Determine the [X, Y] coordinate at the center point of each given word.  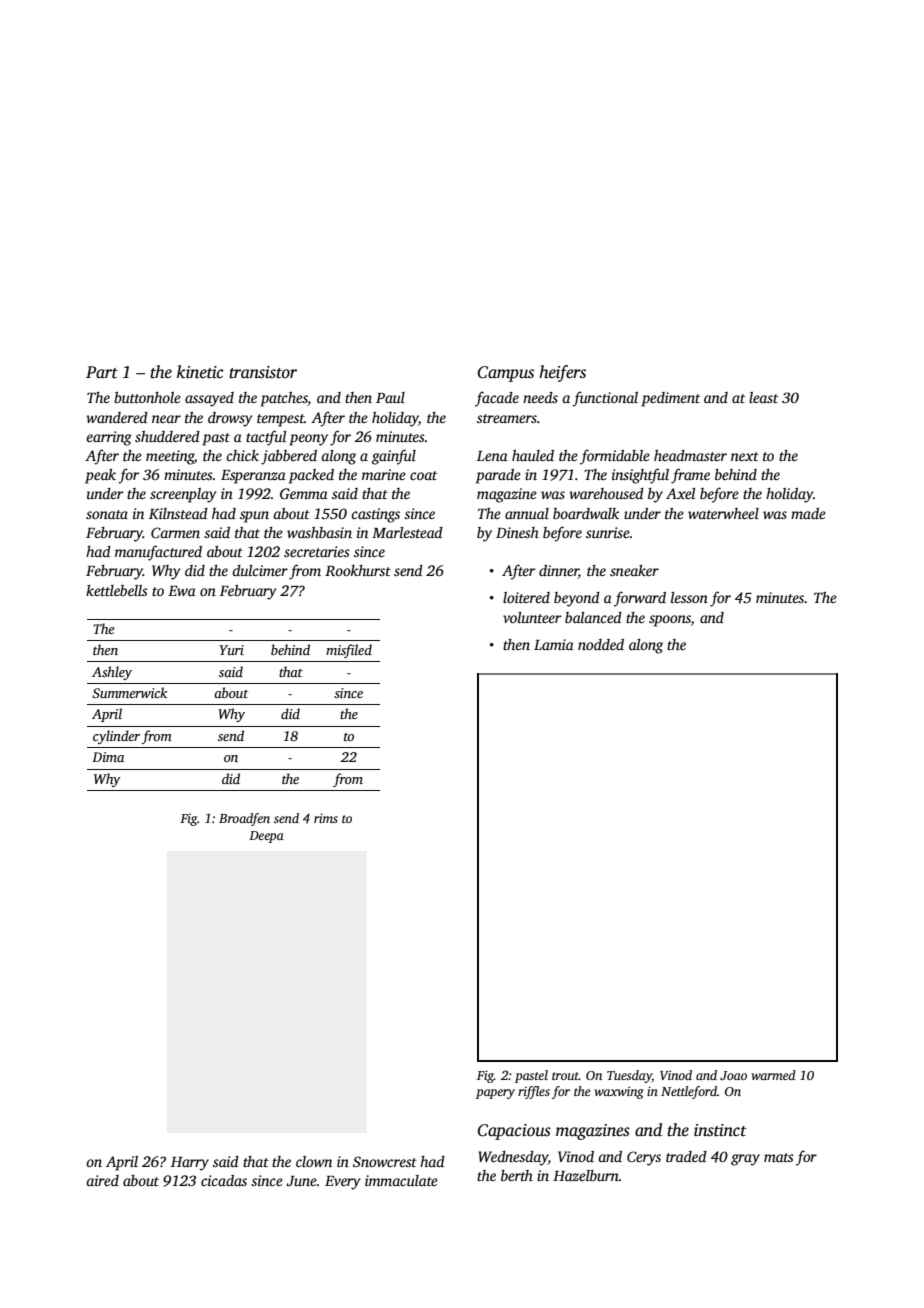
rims [326, 818]
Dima [108, 757]
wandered [117, 417]
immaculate [401, 1180]
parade [498, 476]
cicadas [224, 1180]
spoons [670, 621]
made [808, 513]
